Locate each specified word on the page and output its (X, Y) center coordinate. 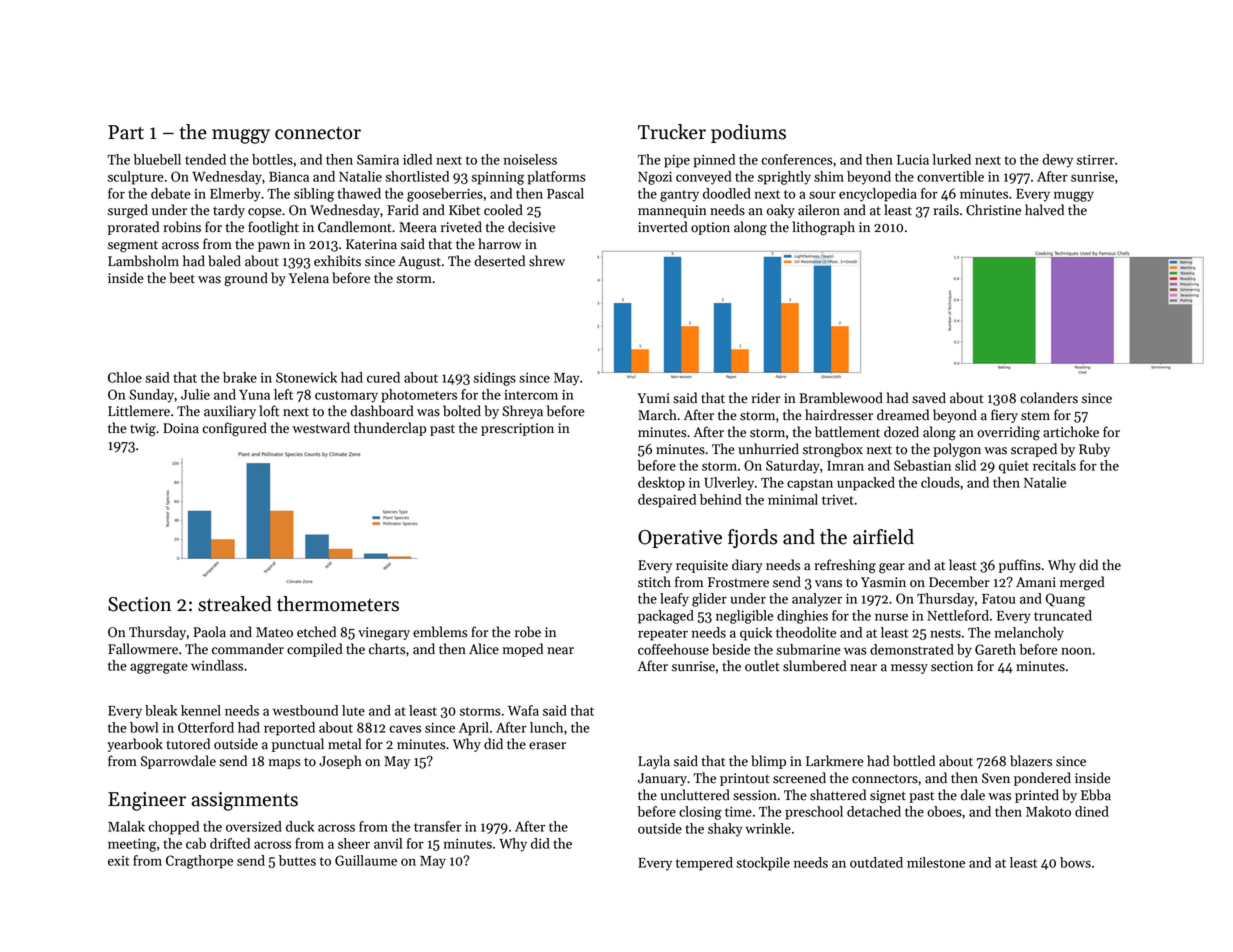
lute (353, 710)
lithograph (823, 228)
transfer (437, 826)
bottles (272, 159)
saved (929, 398)
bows (1075, 862)
